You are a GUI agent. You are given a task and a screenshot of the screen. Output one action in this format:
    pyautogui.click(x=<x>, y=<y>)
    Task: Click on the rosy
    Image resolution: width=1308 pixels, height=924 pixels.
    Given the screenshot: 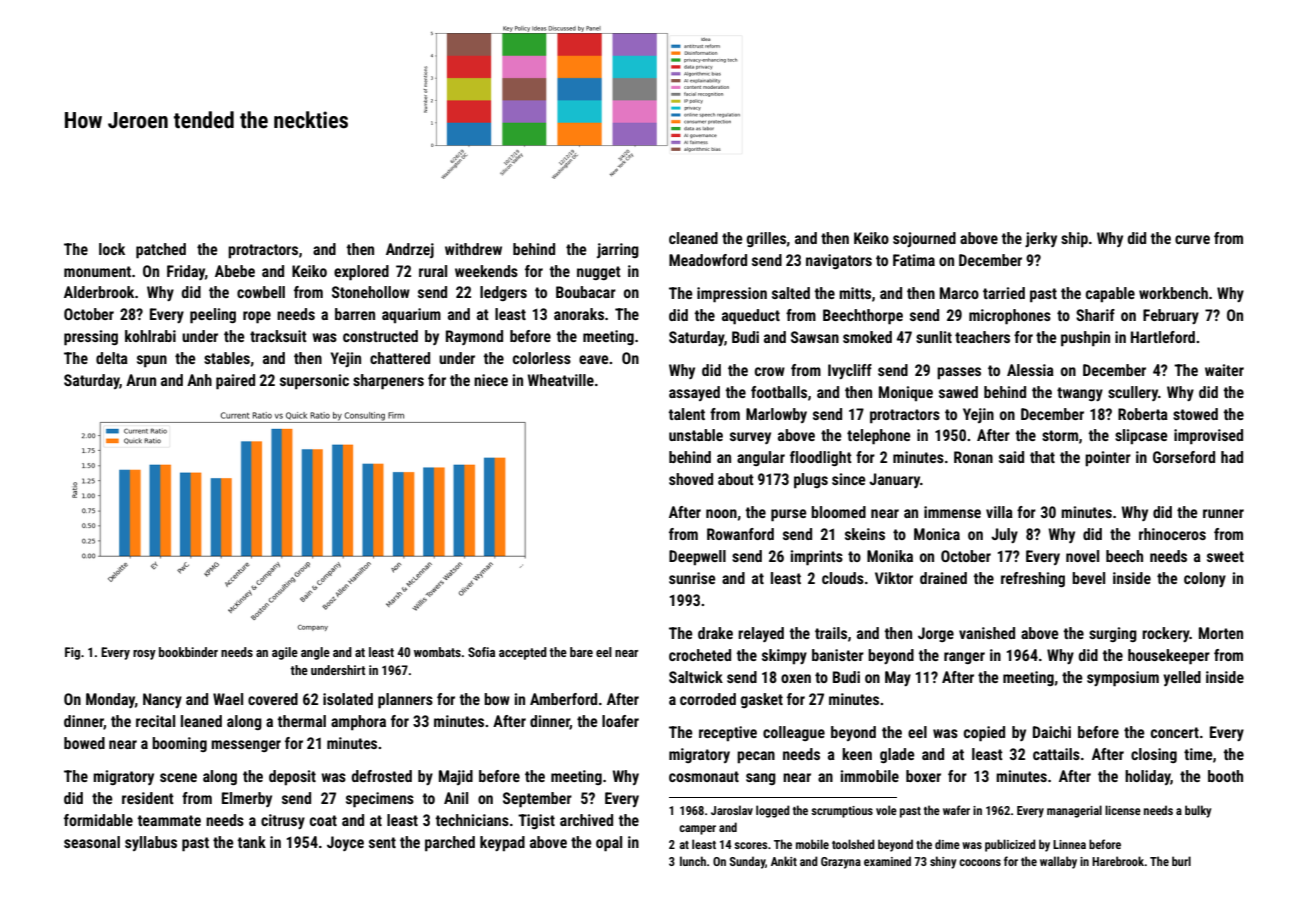 What is the action you would take?
    pyautogui.click(x=144, y=655)
